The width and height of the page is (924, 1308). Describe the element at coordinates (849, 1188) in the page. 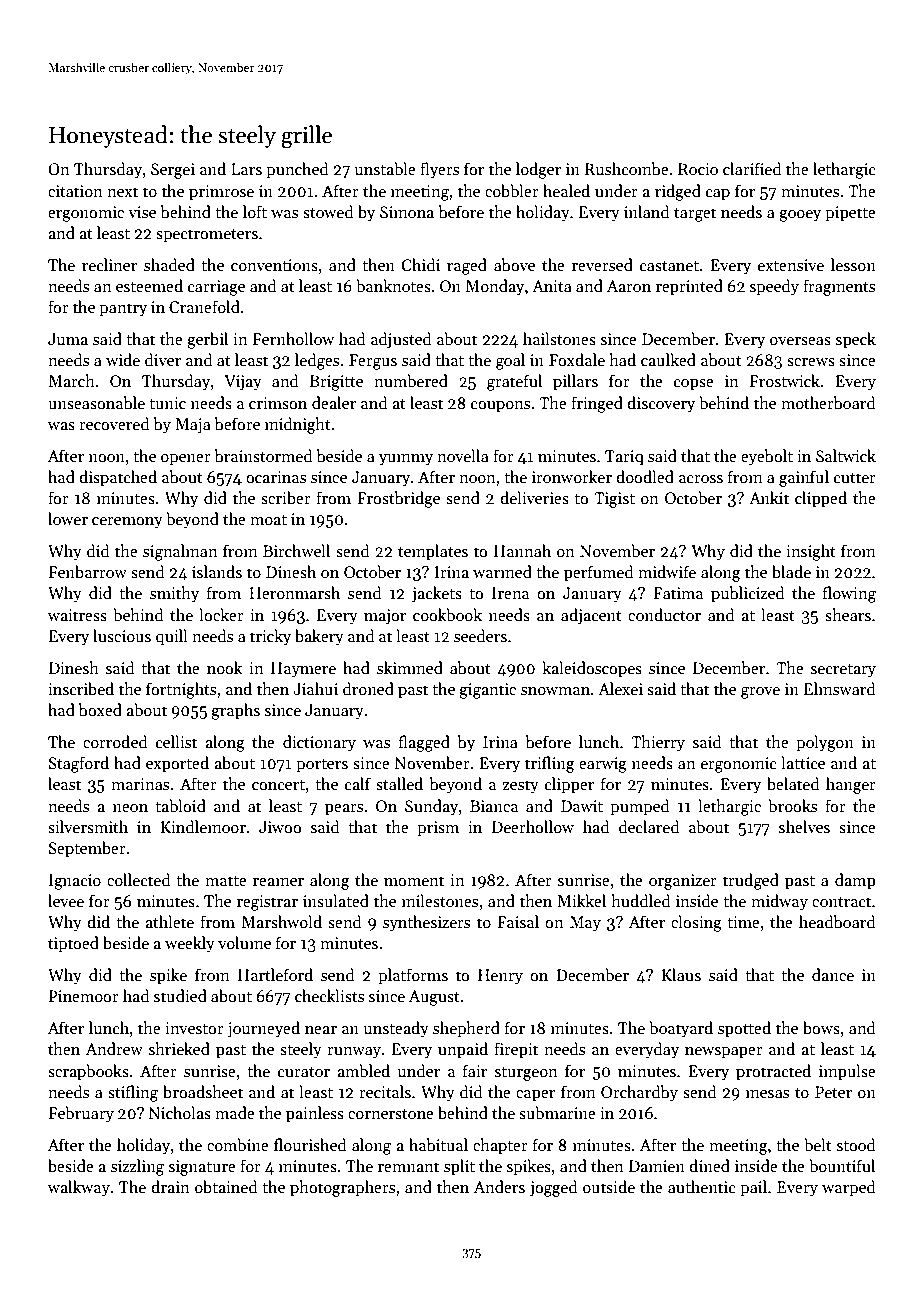

I see `warped` at that location.
